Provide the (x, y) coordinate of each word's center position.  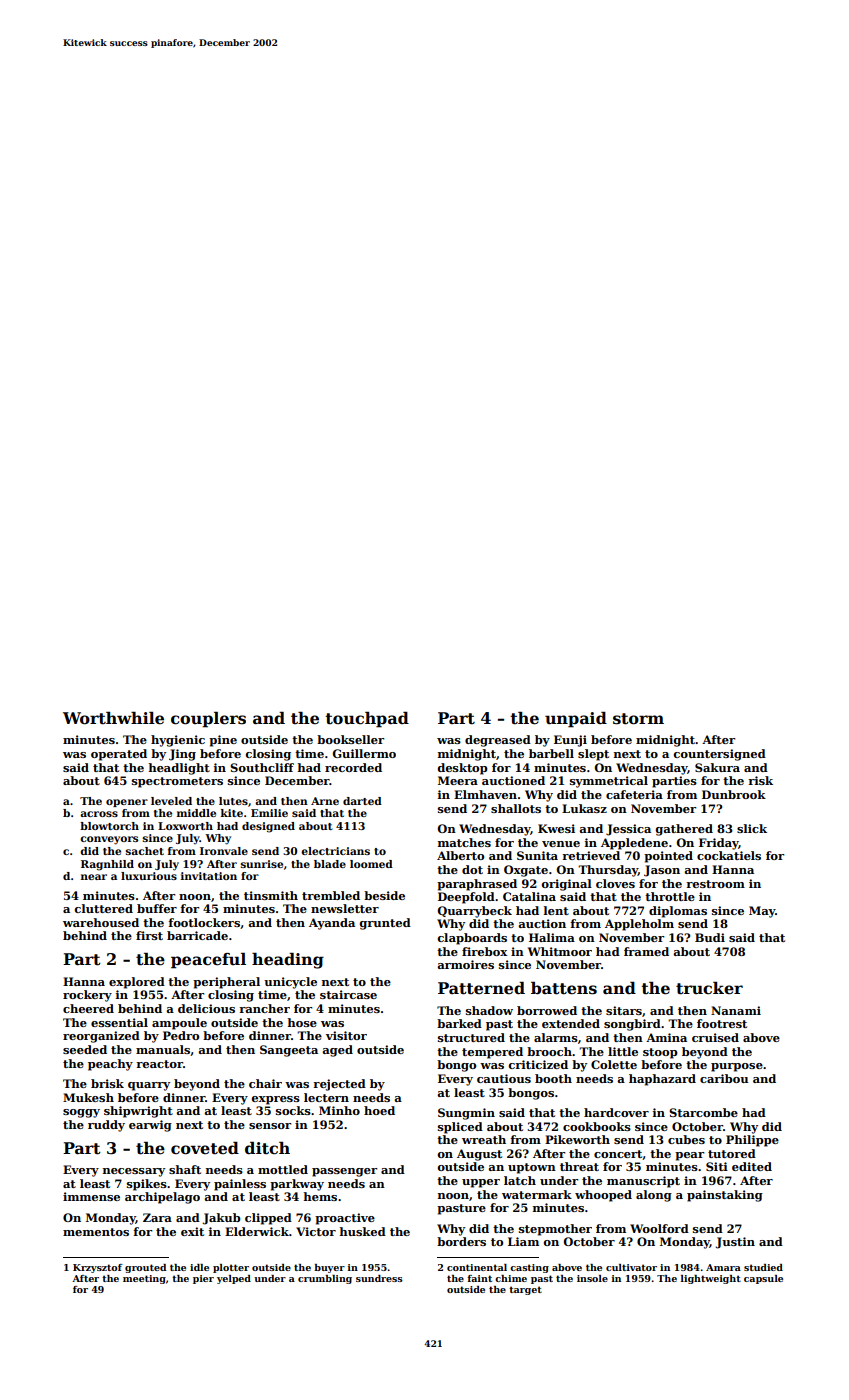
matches (464, 842)
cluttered (104, 908)
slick (752, 828)
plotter (231, 1268)
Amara (723, 1267)
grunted (385, 924)
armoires (465, 964)
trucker (709, 988)
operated (119, 755)
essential (119, 1022)
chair (265, 1083)
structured (471, 1037)
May (762, 912)
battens (564, 988)
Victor (316, 1231)
